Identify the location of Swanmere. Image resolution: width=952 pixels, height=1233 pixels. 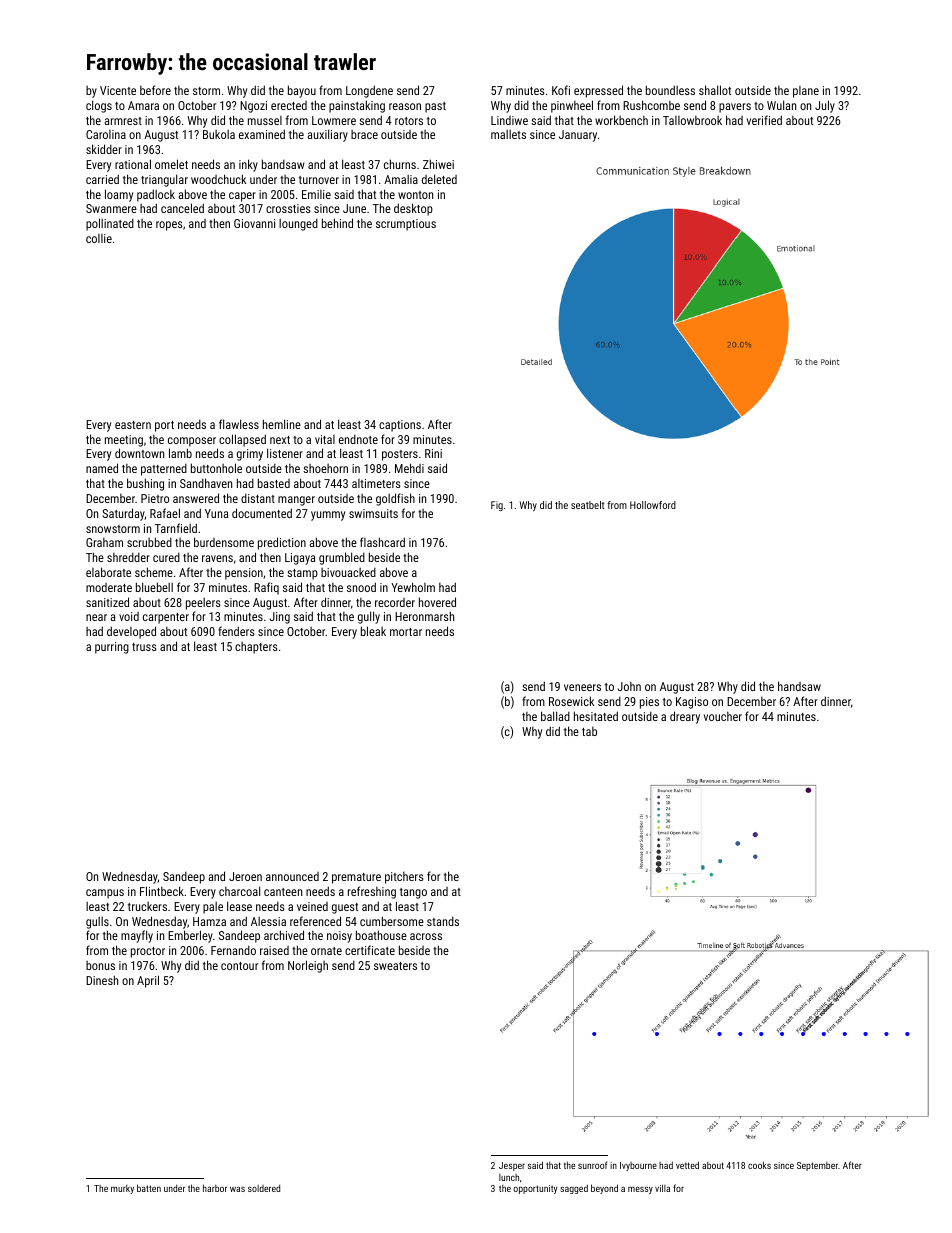
(111, 208).
